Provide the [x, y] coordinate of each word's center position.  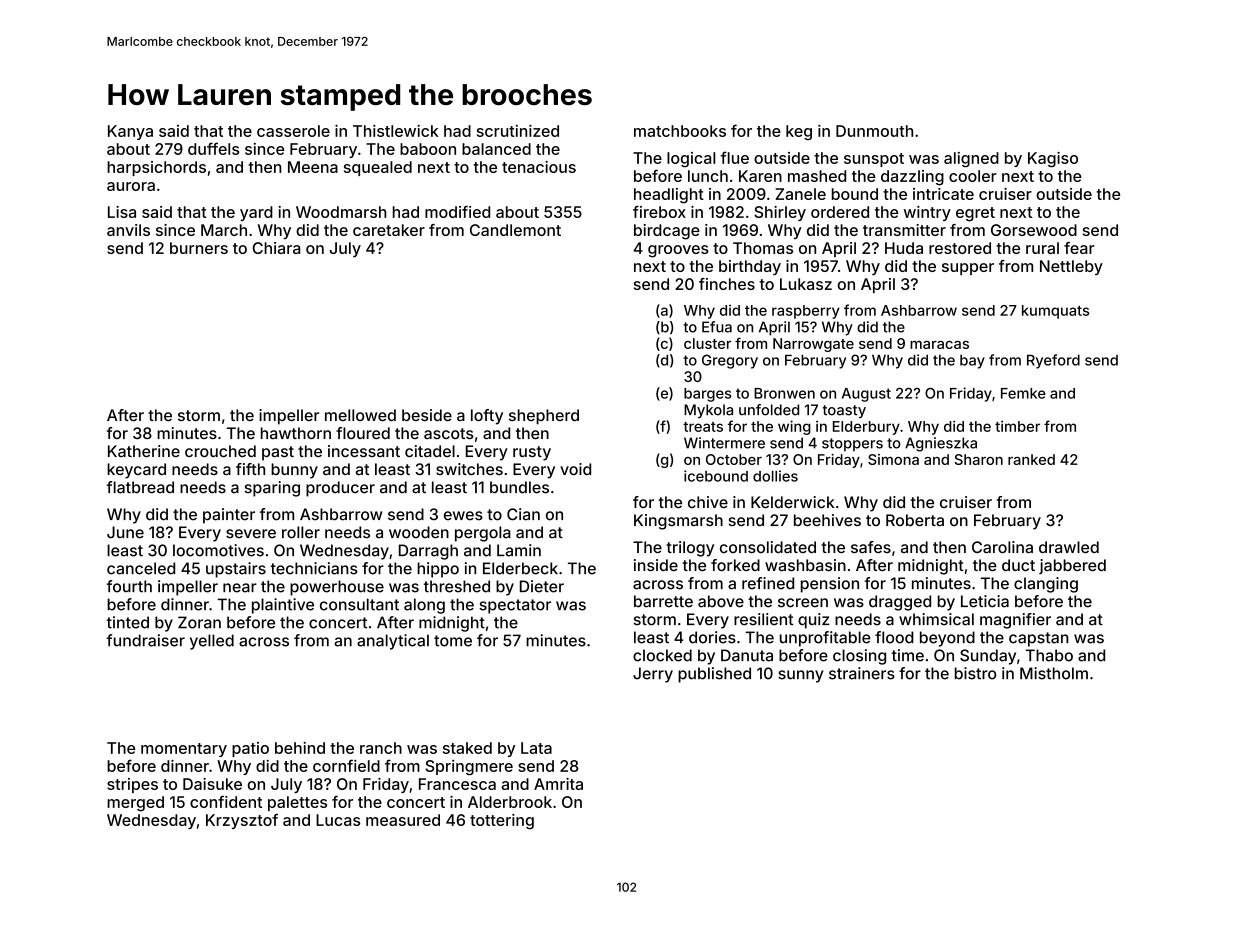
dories [712, 637]
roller [301, 532]
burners [199, 248]
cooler [973, 176]
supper [968, 269]
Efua [717, 327]
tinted [127, 622]
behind [300, 748]
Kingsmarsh [678, 522]
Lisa [122, 212]
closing [859, 657]
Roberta [915, 520]
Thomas [763, 248]
